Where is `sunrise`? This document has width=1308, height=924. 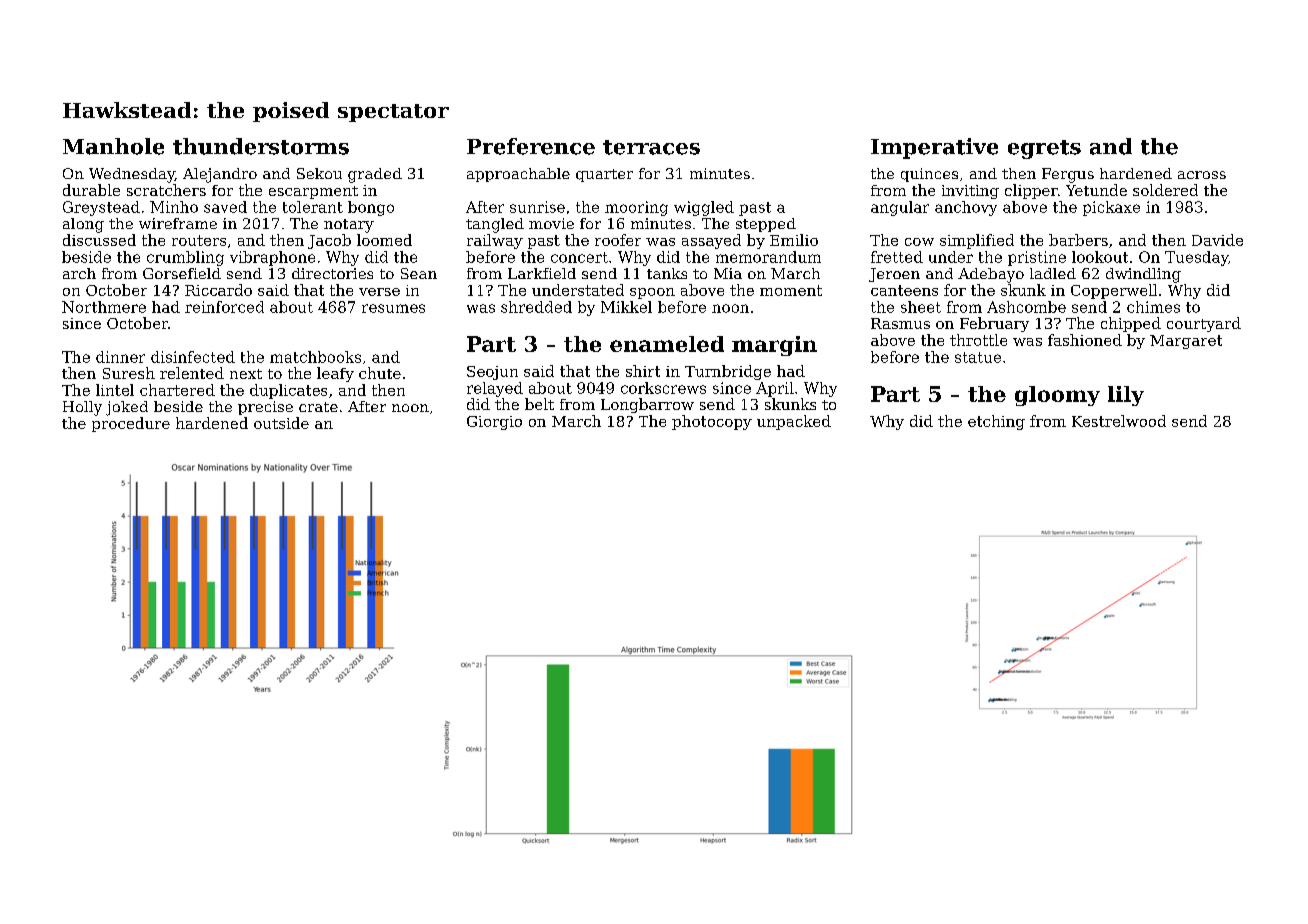 sunrise is located at coordinates (537, 207).
